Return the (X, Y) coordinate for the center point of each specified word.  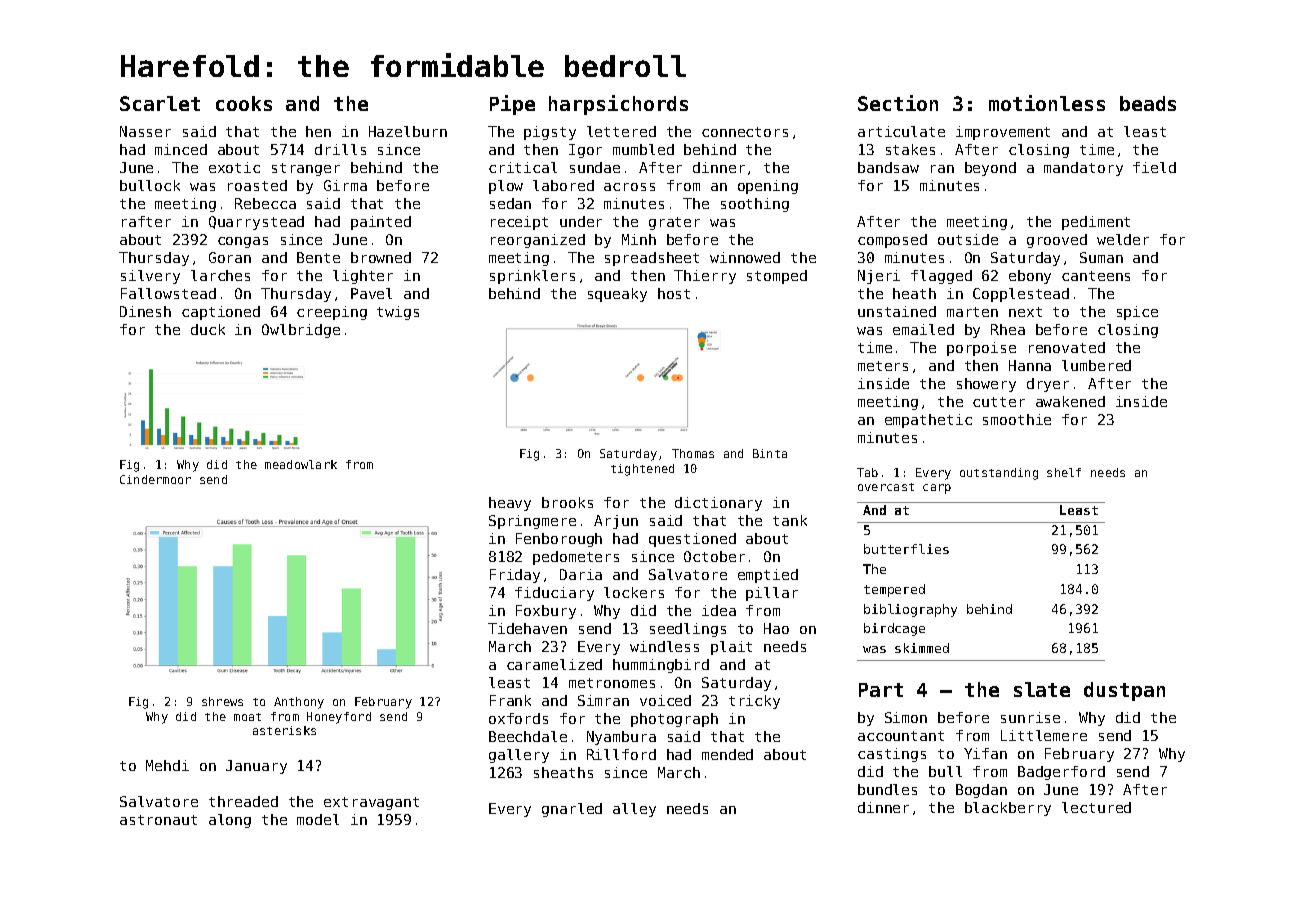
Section (898, 103)
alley (634, 810)
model (318, 819)
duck (208, 329)
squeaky (617, 295)
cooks (244, 103)
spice (1137, 313)
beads (1148, 103)
